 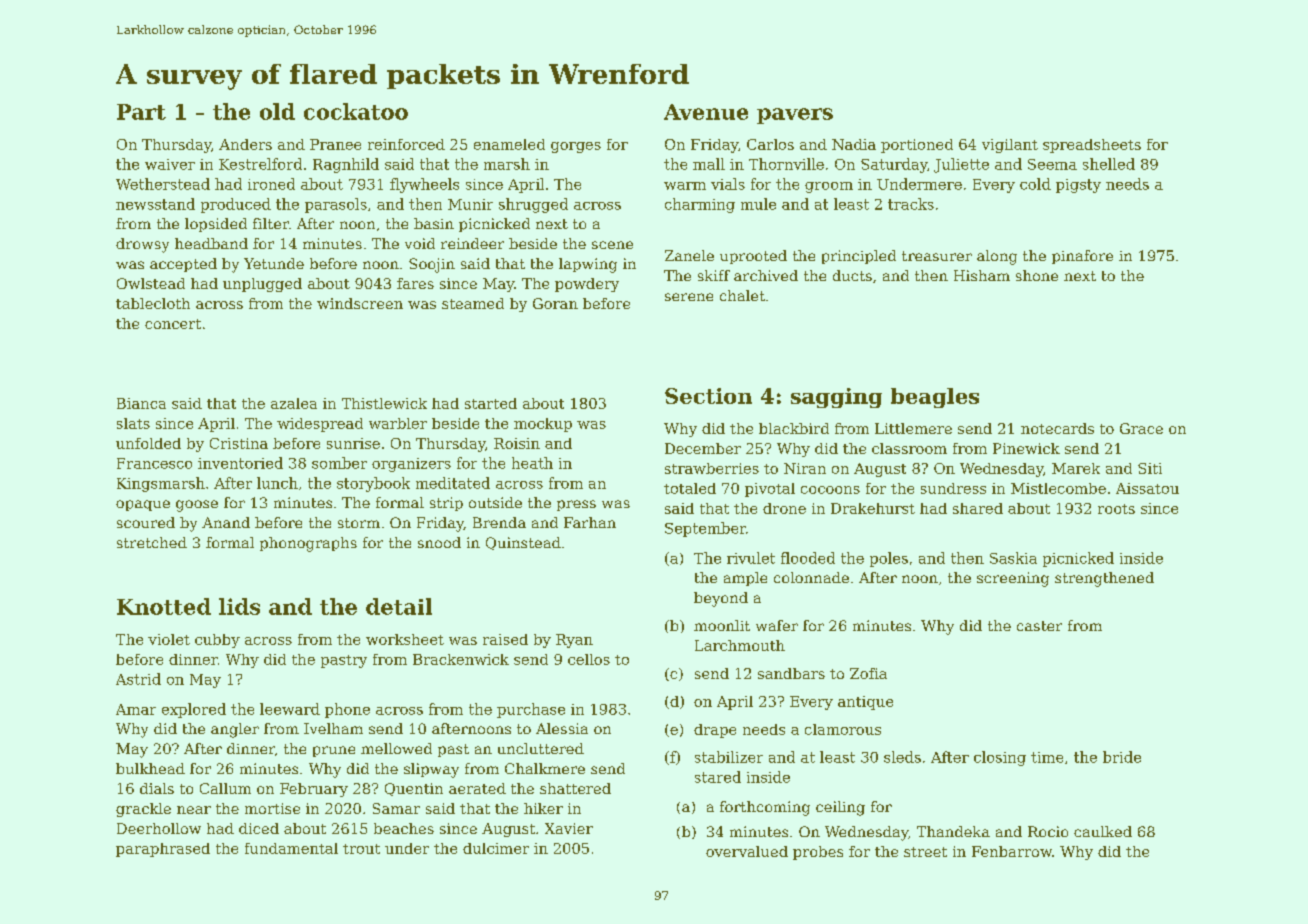 I want to click on pavers, so click(x=795, y=116).
